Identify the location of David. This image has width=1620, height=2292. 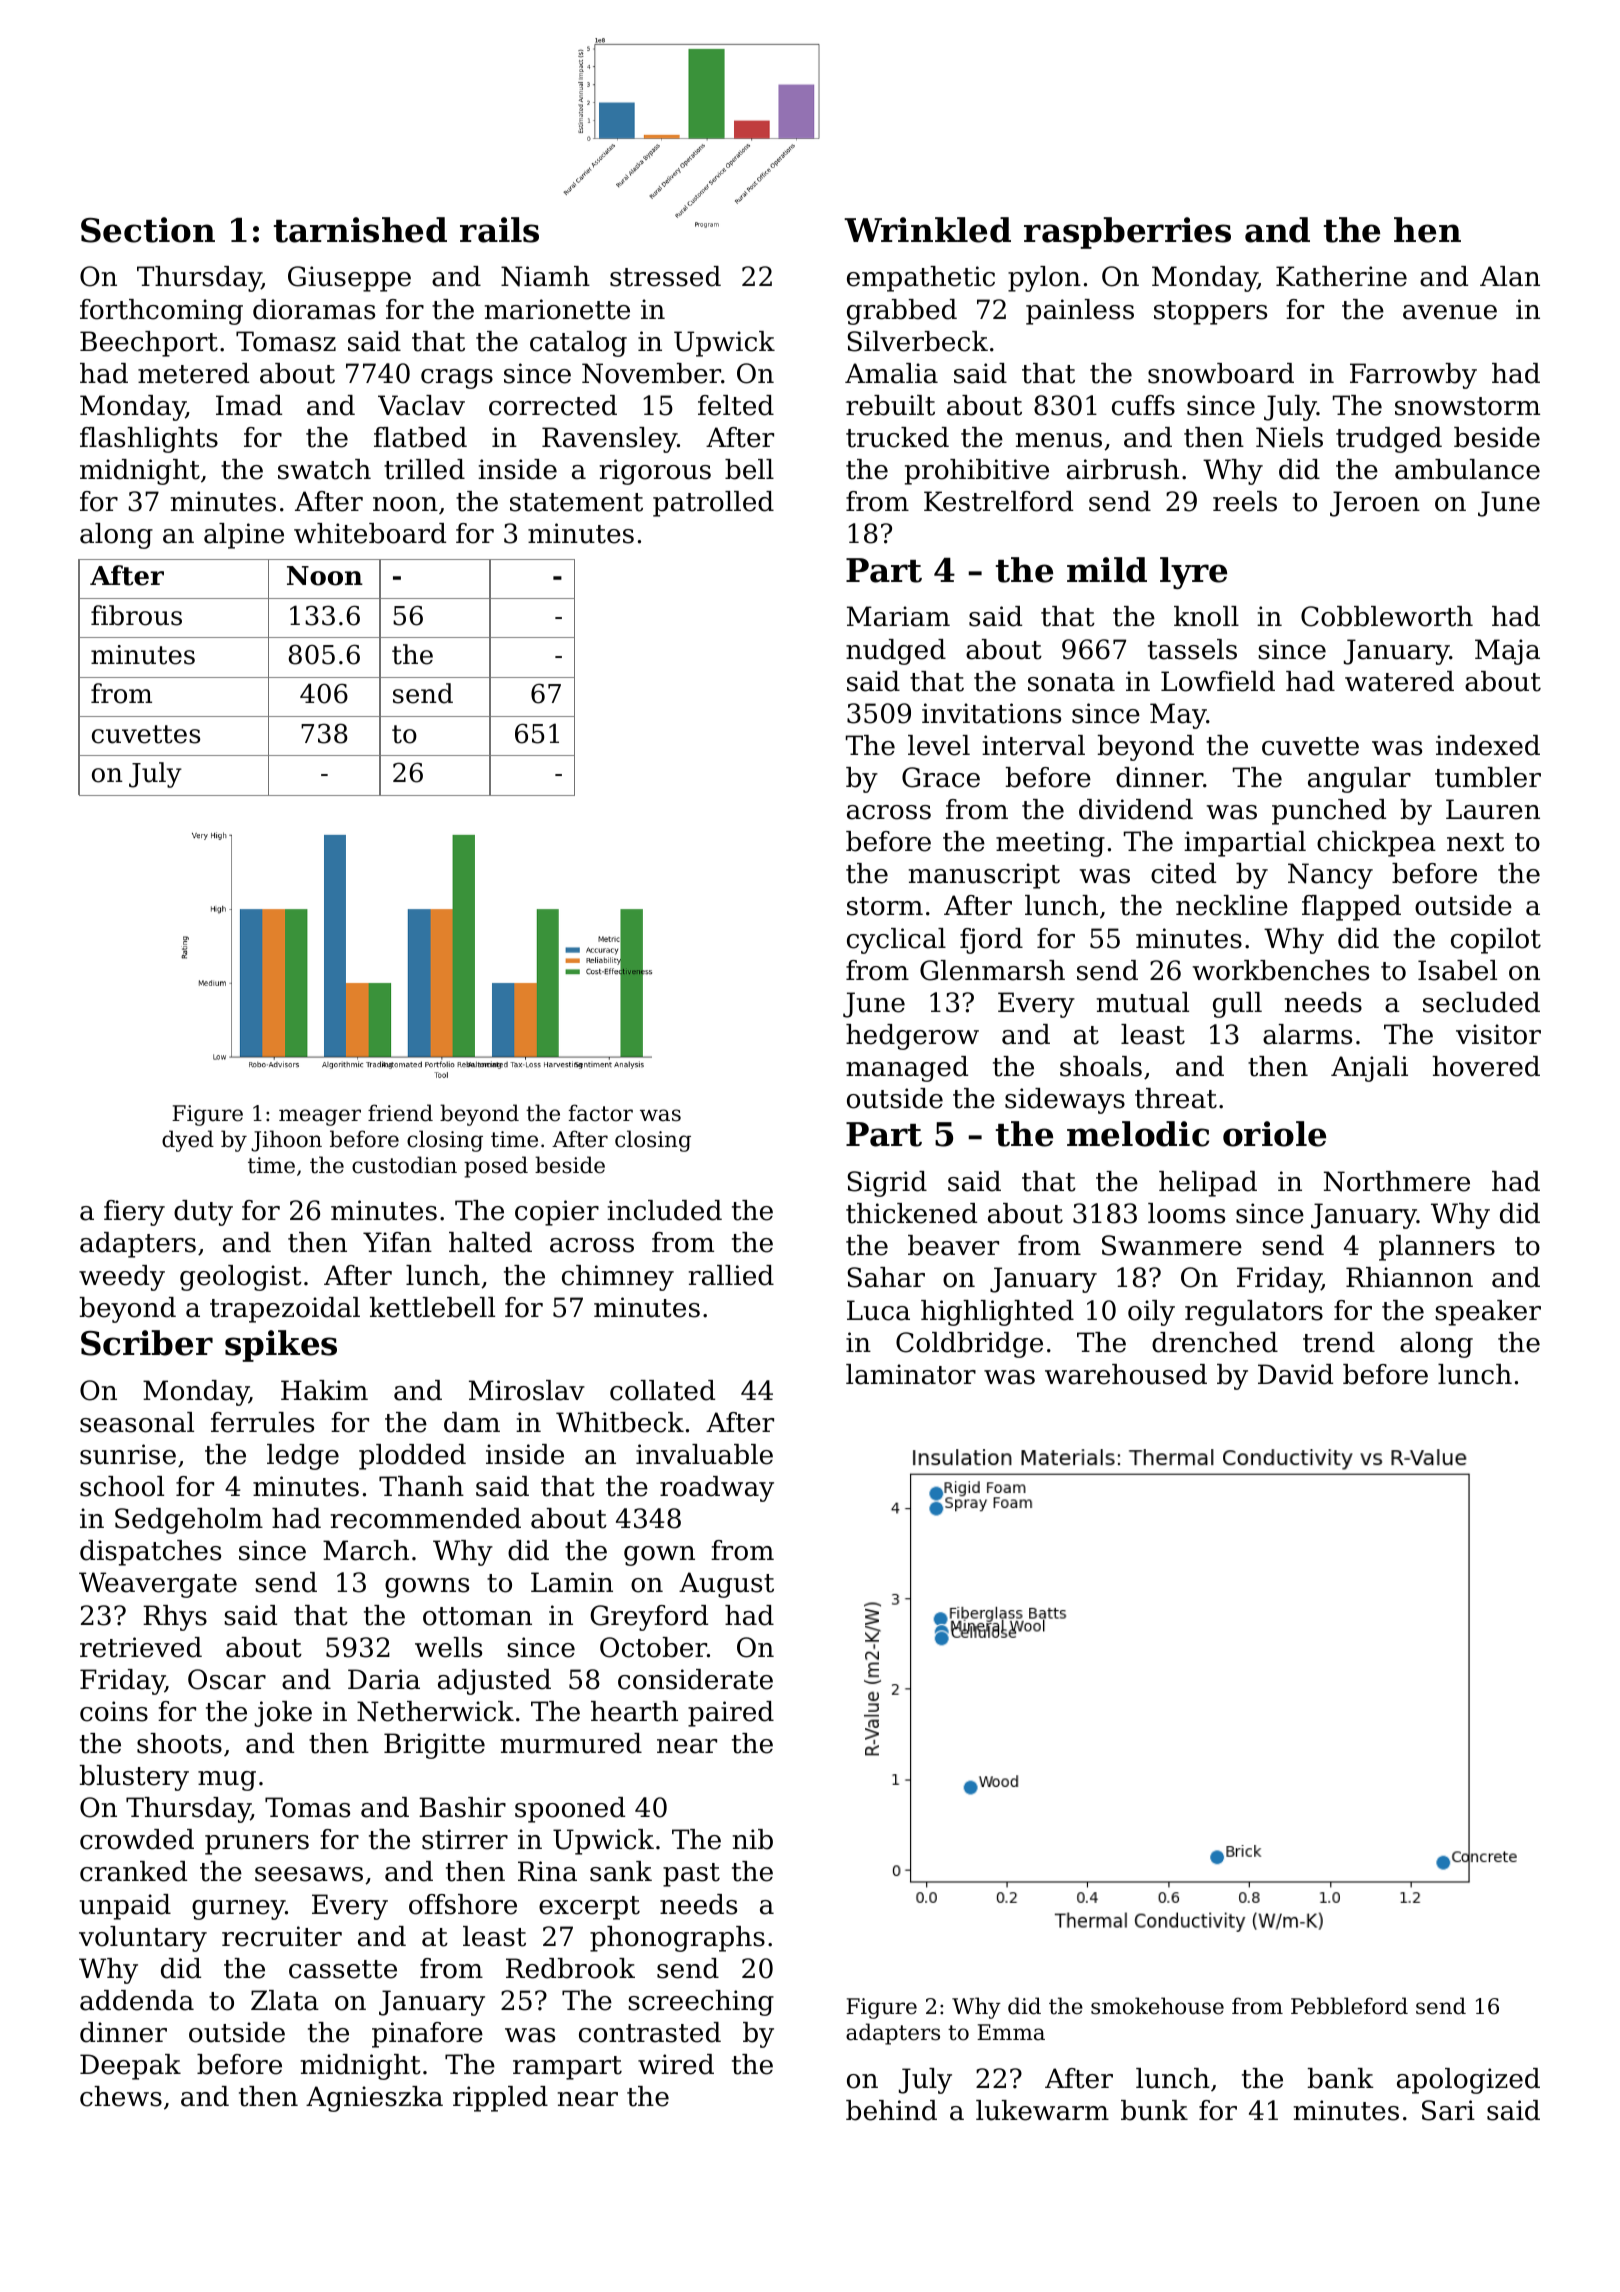
(1295, 1374).
